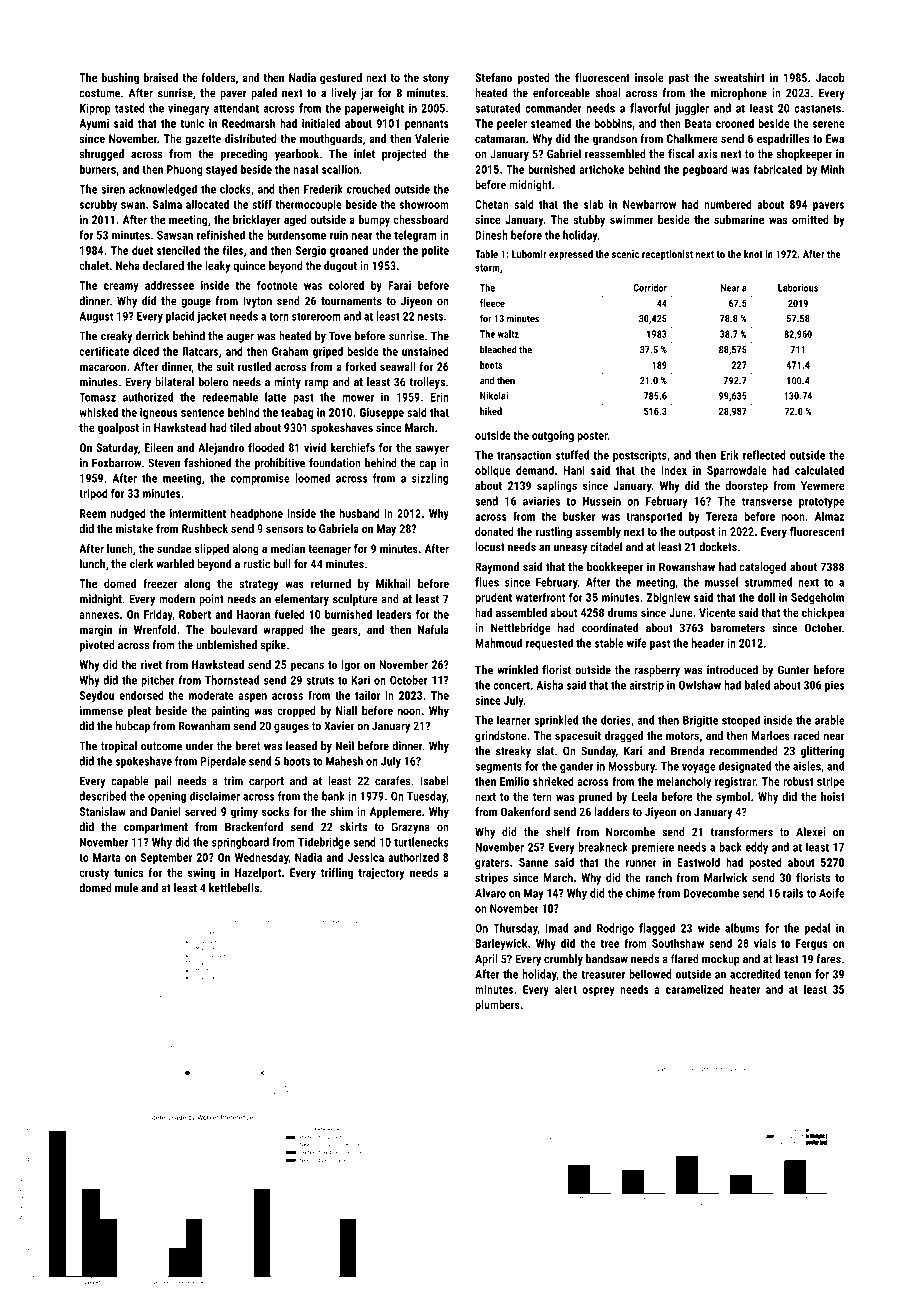  What do you see at coordinates (432, 450) in the screenshot?
I see `sawyer` at bounding box center [432, 450].
